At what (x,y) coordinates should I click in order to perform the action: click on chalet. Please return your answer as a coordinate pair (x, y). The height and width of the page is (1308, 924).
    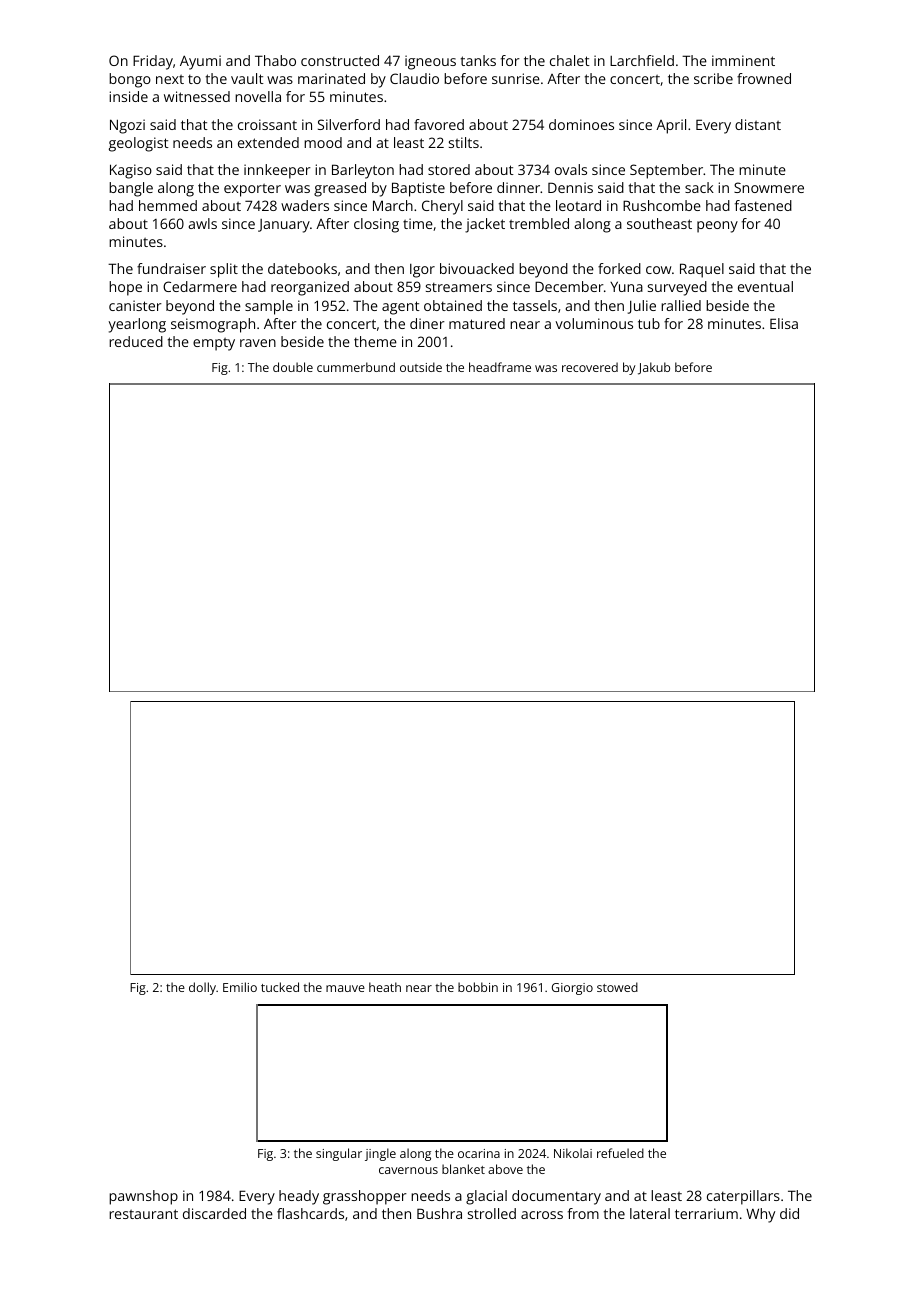
    Looking at the image, I should click on (570, 60).
